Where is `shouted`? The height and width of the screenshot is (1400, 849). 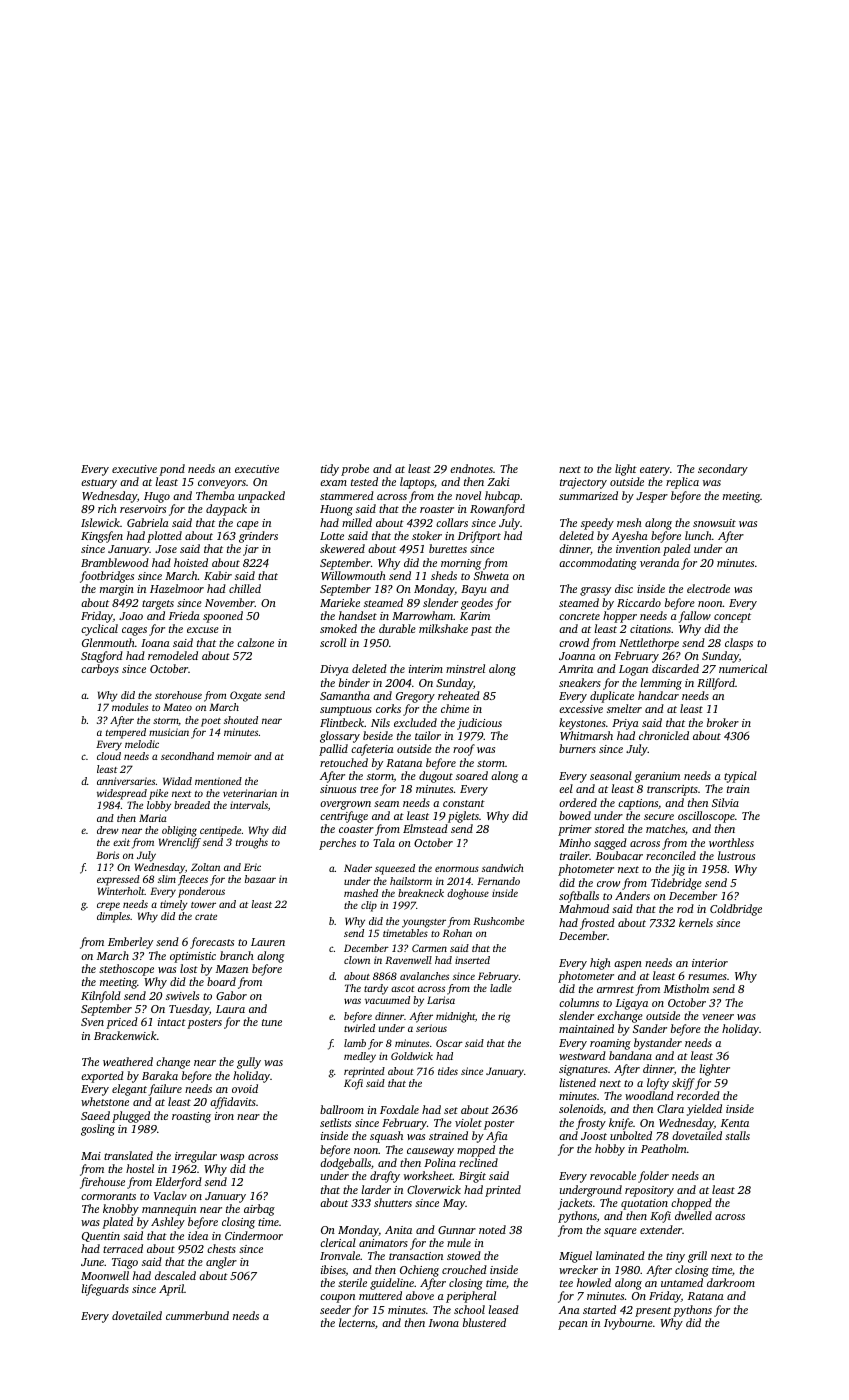
shouted is located at coordinates (241, 720).
